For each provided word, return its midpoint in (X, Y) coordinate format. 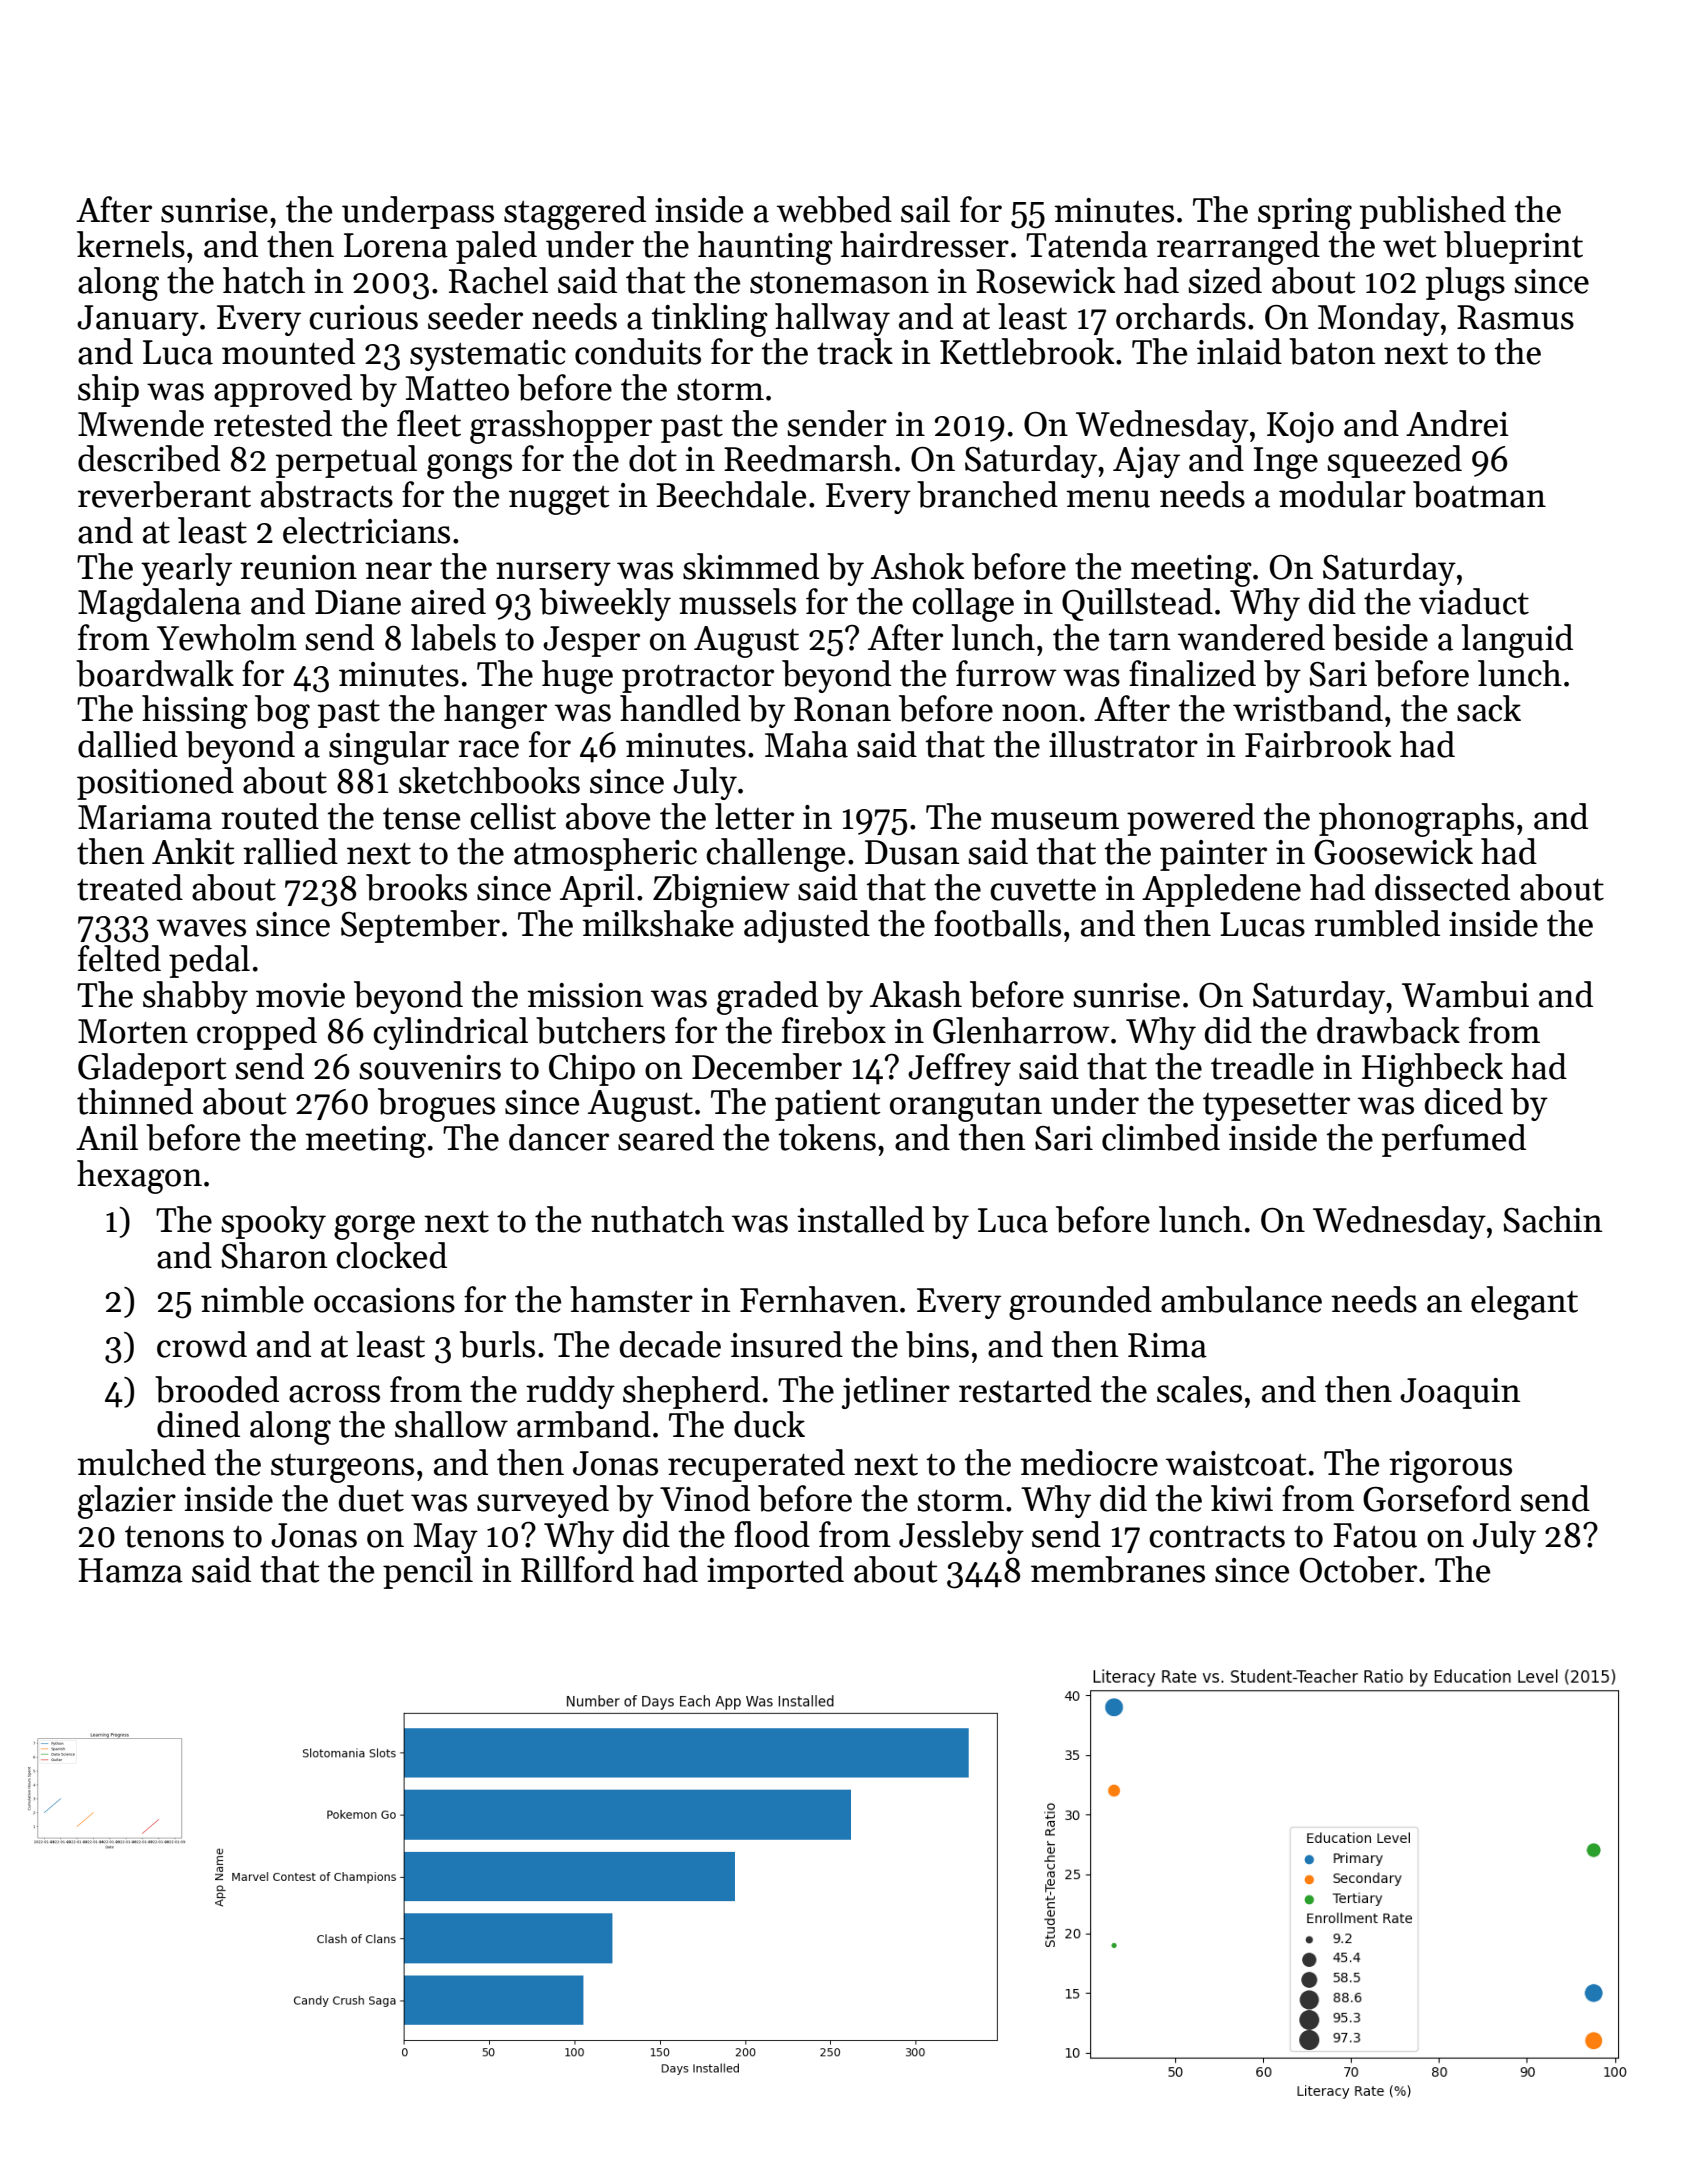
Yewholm (227, 637)
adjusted (807, 926)
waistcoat (1236, 1463)
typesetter (1276, 1107)
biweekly (605, 604)
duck (769, 1424)
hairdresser (924, 244)
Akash (916, 994)
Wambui (1465, 994)
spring (1305, 214)
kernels (131, 244)
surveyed (543, 1501)
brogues (436, 1105)
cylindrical (450, 1033)
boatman (1479, 494)
